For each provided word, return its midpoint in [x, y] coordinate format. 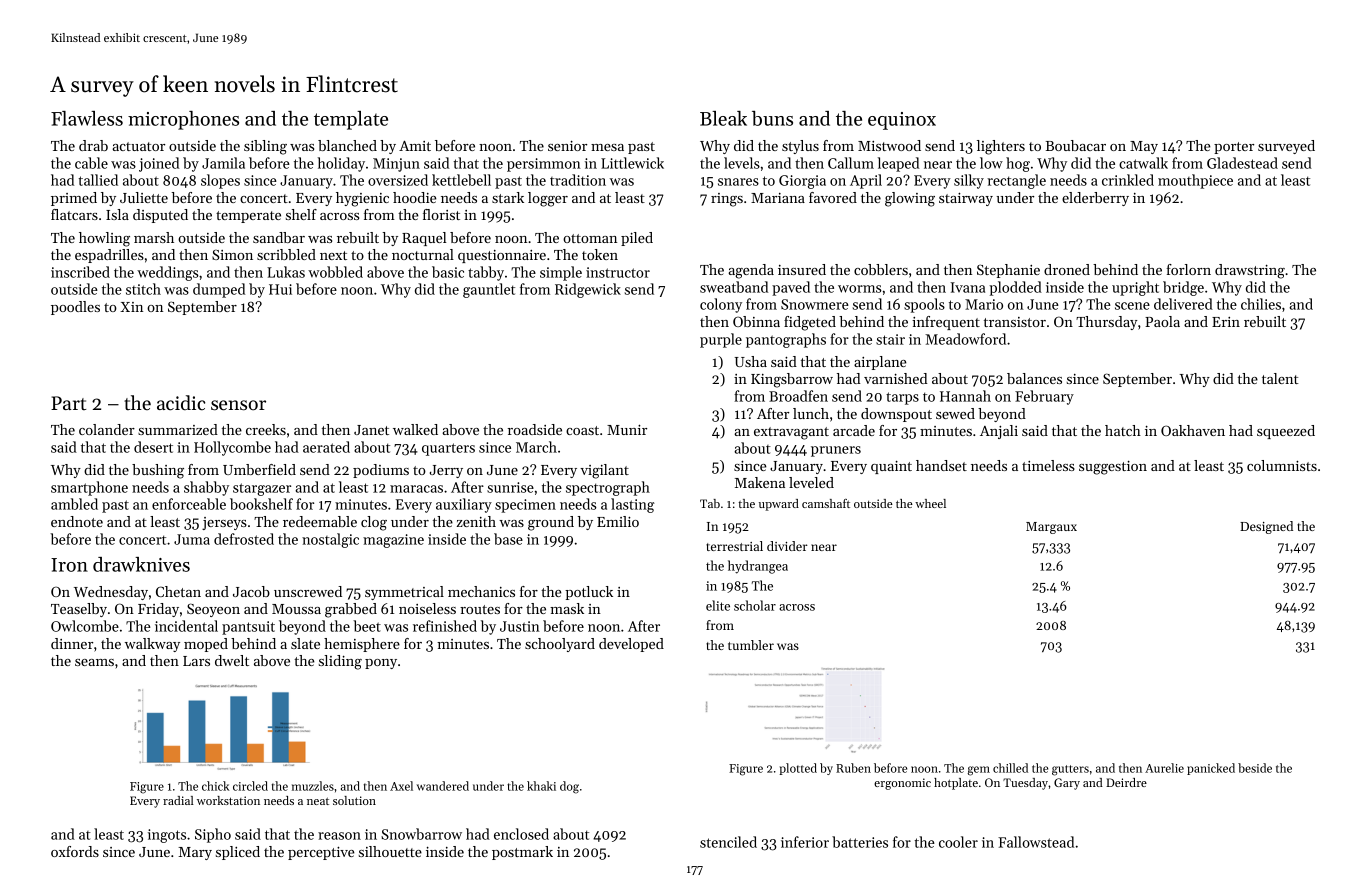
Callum [851, 163]
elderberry [1095, 199]
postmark [522, 853]
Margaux [1051, 528]
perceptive [321, 853]
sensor [238, 405]
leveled [811, 482]
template [351, 120]
